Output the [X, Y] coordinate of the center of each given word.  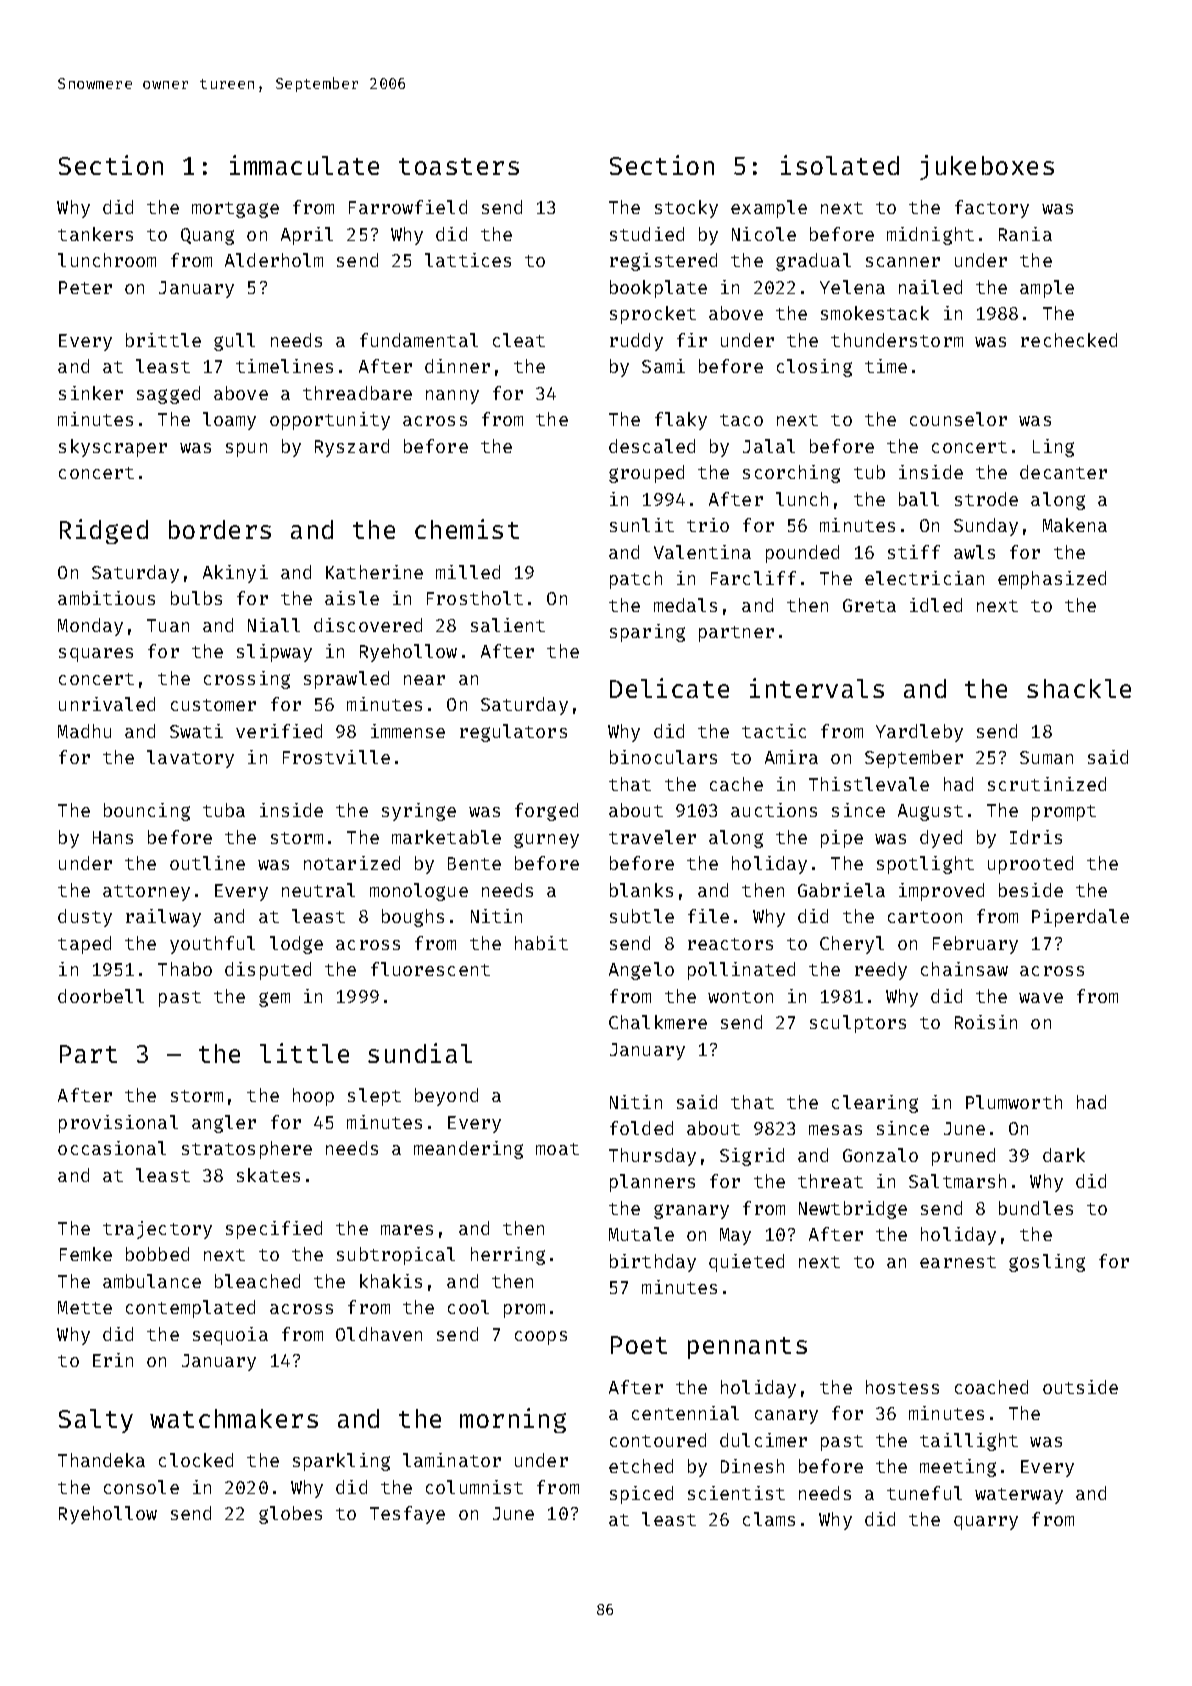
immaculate [304, 165]
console [141, 1487]
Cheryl [852, 945]
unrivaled [107, 704]
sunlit [642, 525]
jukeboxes [987, 167]
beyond [446, 1097]
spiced [641, 1495]
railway [163, 918]
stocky [686, 209]
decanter [1063, 472]
